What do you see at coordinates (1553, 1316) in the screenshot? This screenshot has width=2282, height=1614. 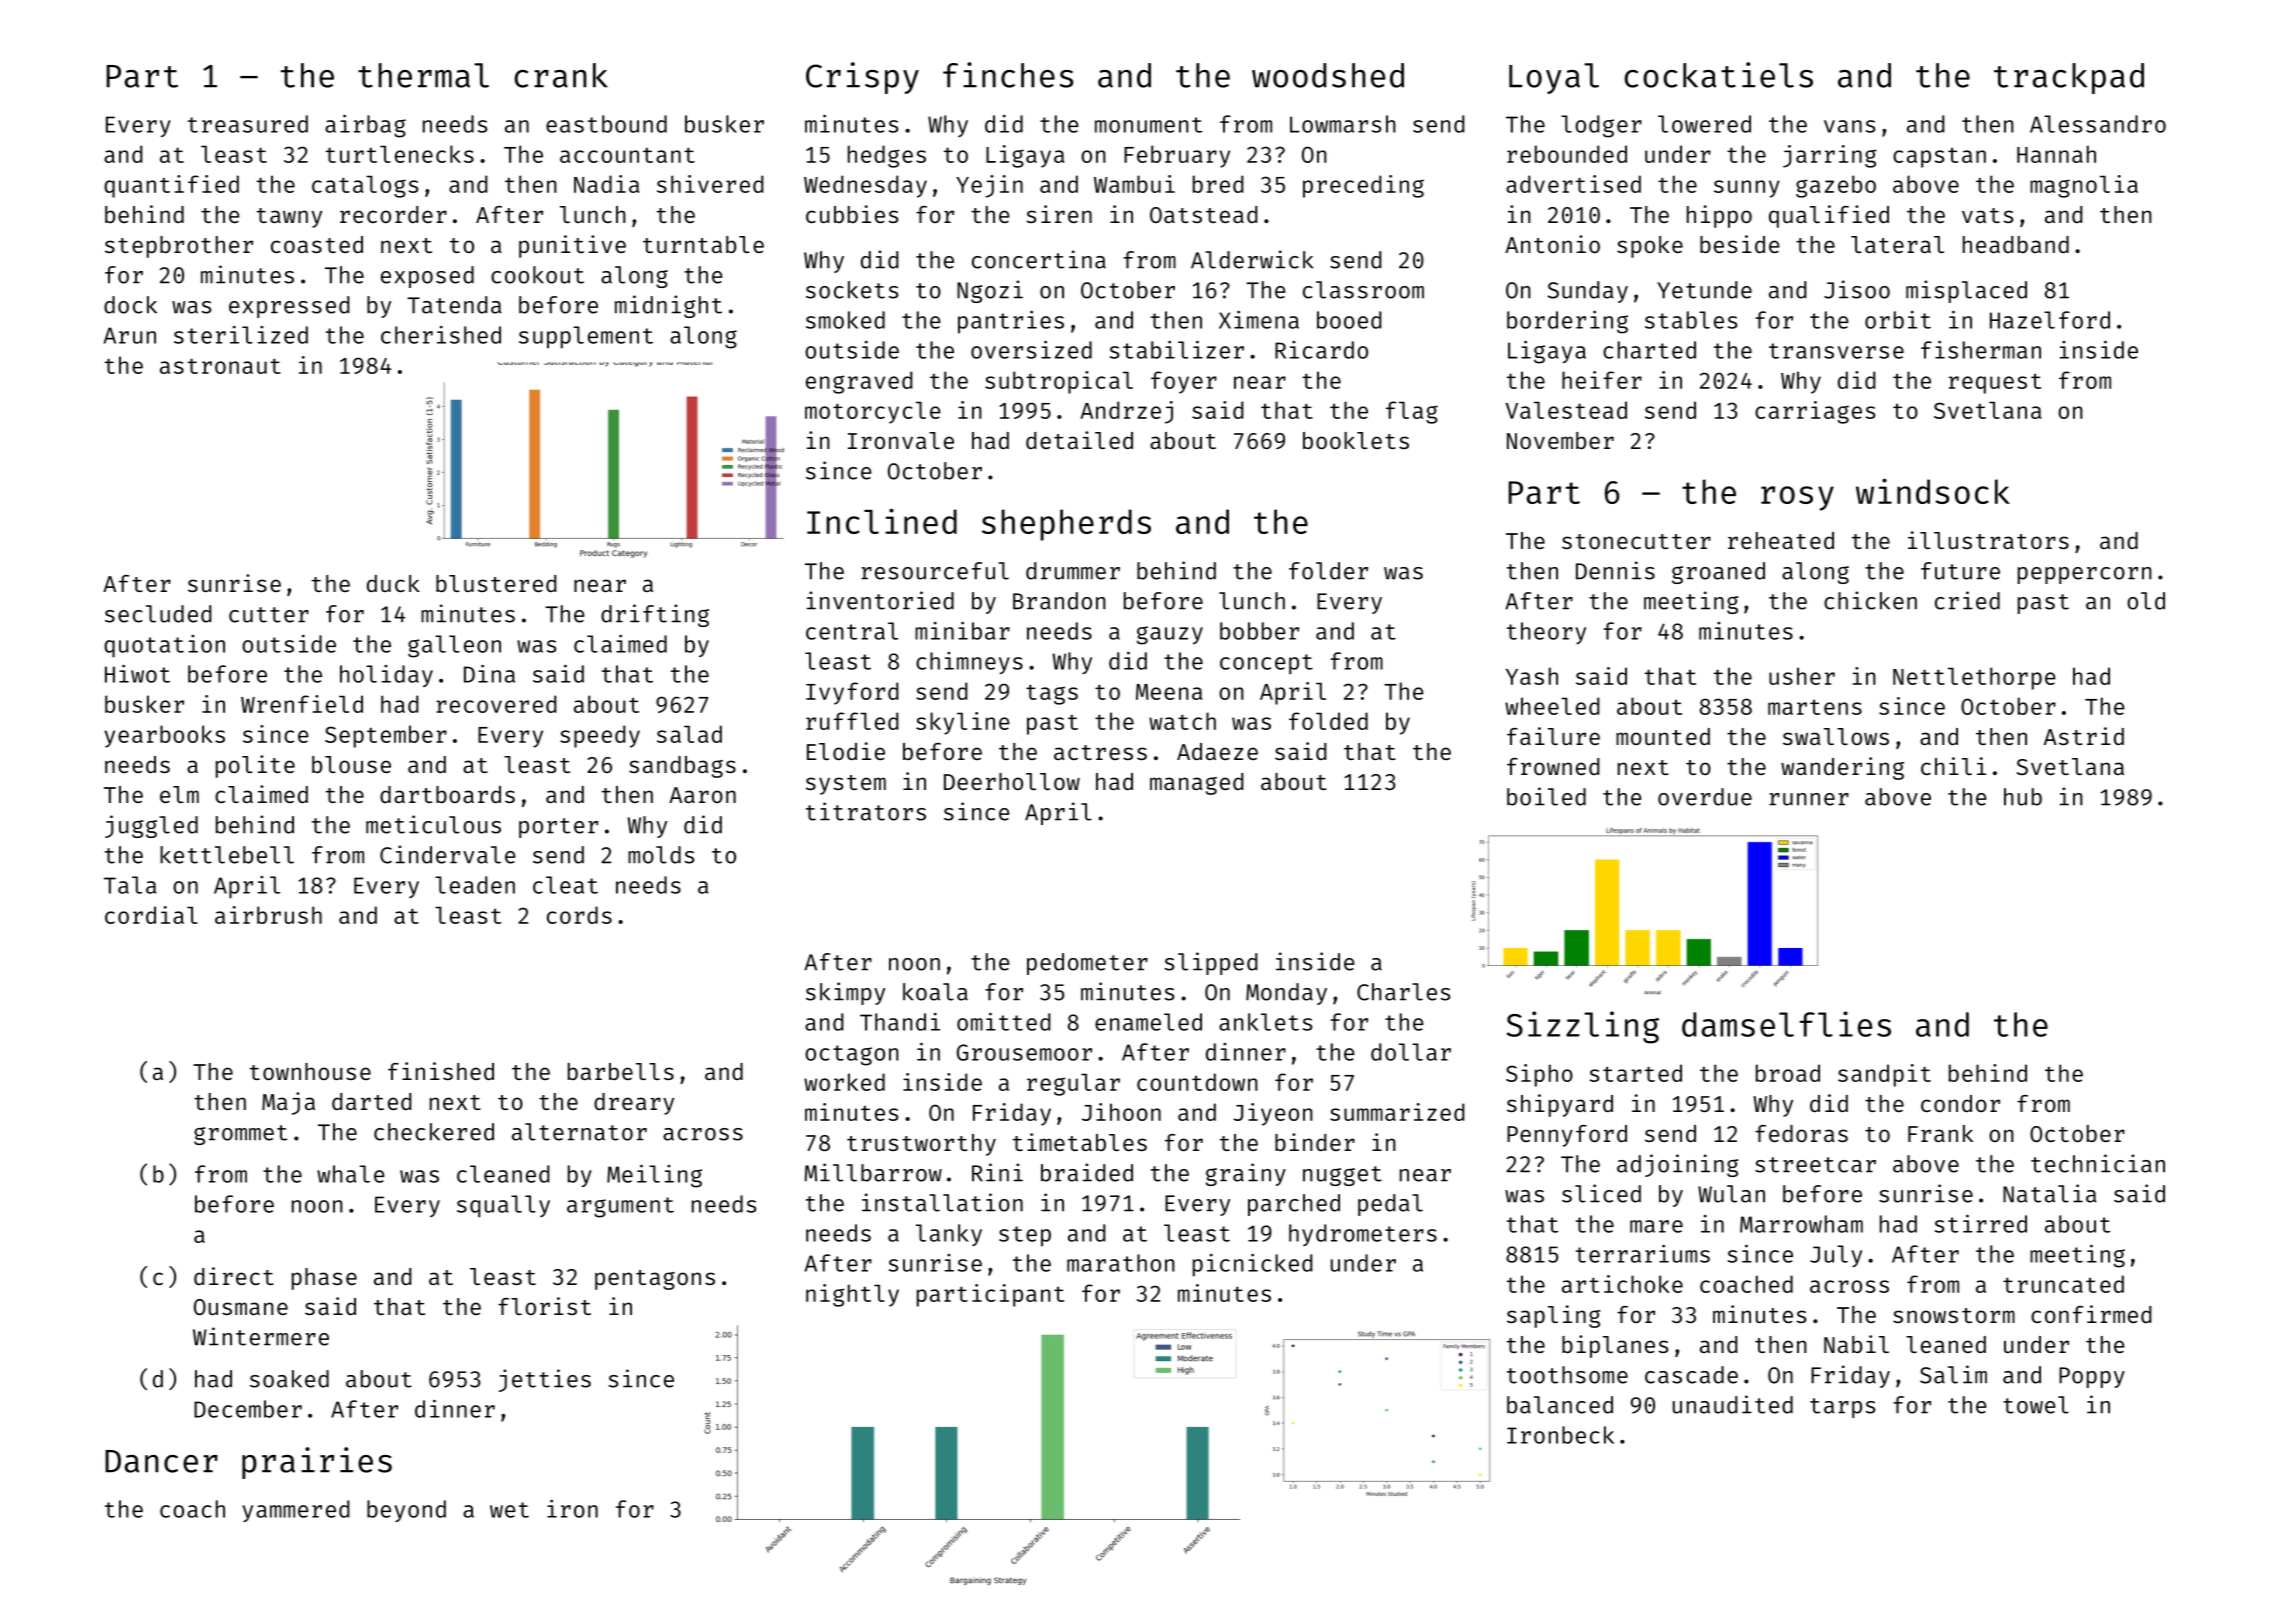 I see `sapling` at bounding box center [1553, 1316].
